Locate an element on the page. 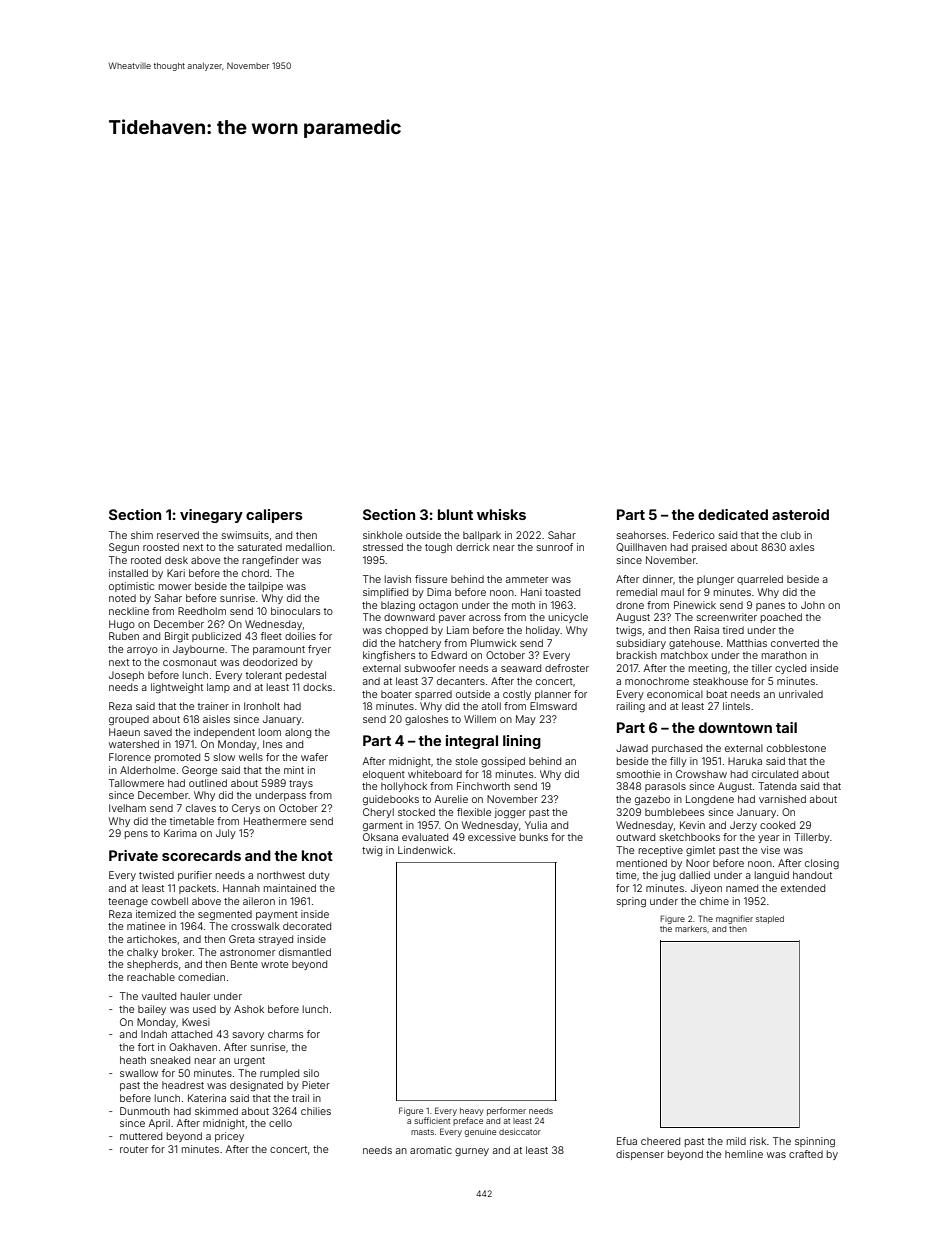 This document has height=1233, width=952. calipers is located at coordinates (274, 516).
